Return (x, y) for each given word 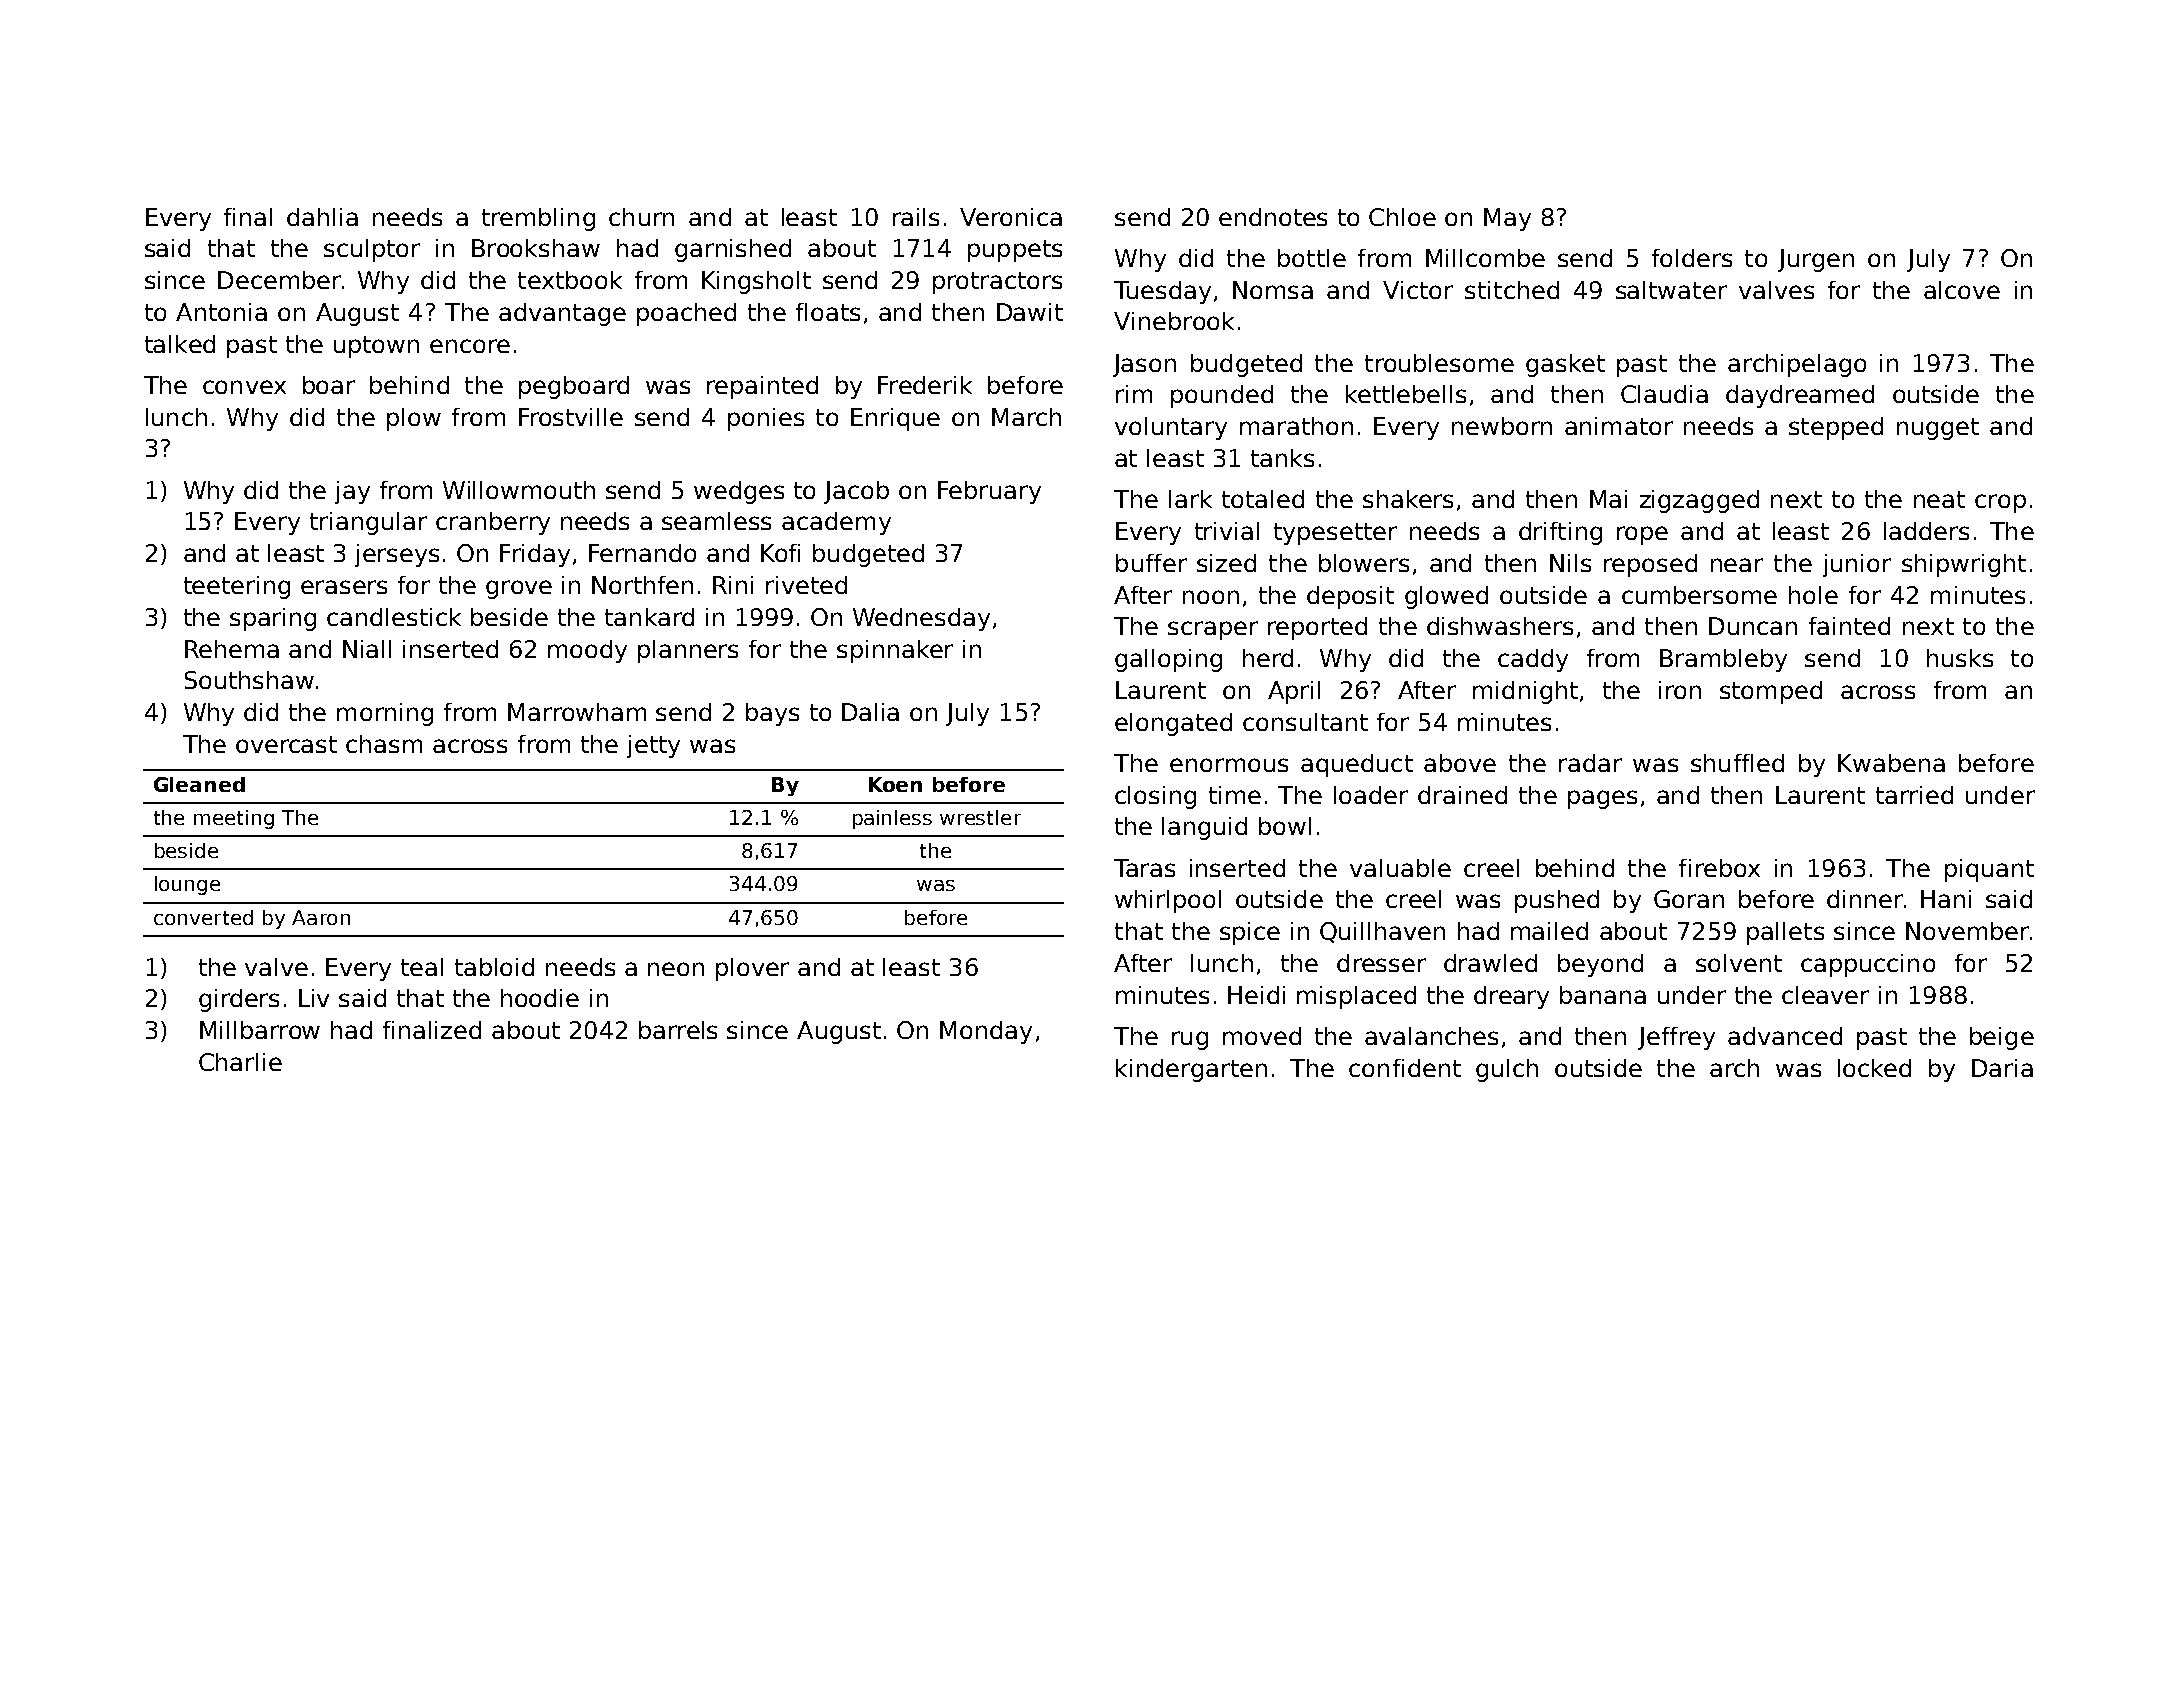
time (1235, 795)
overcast (286, 744)
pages (1602, 799)
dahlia (322, 217)
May (1507, 219)
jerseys (397, 555)
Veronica (1011, 217)
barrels (678, 1030)
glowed (1446, 597)
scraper (1213, 630)
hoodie (540, 998)
